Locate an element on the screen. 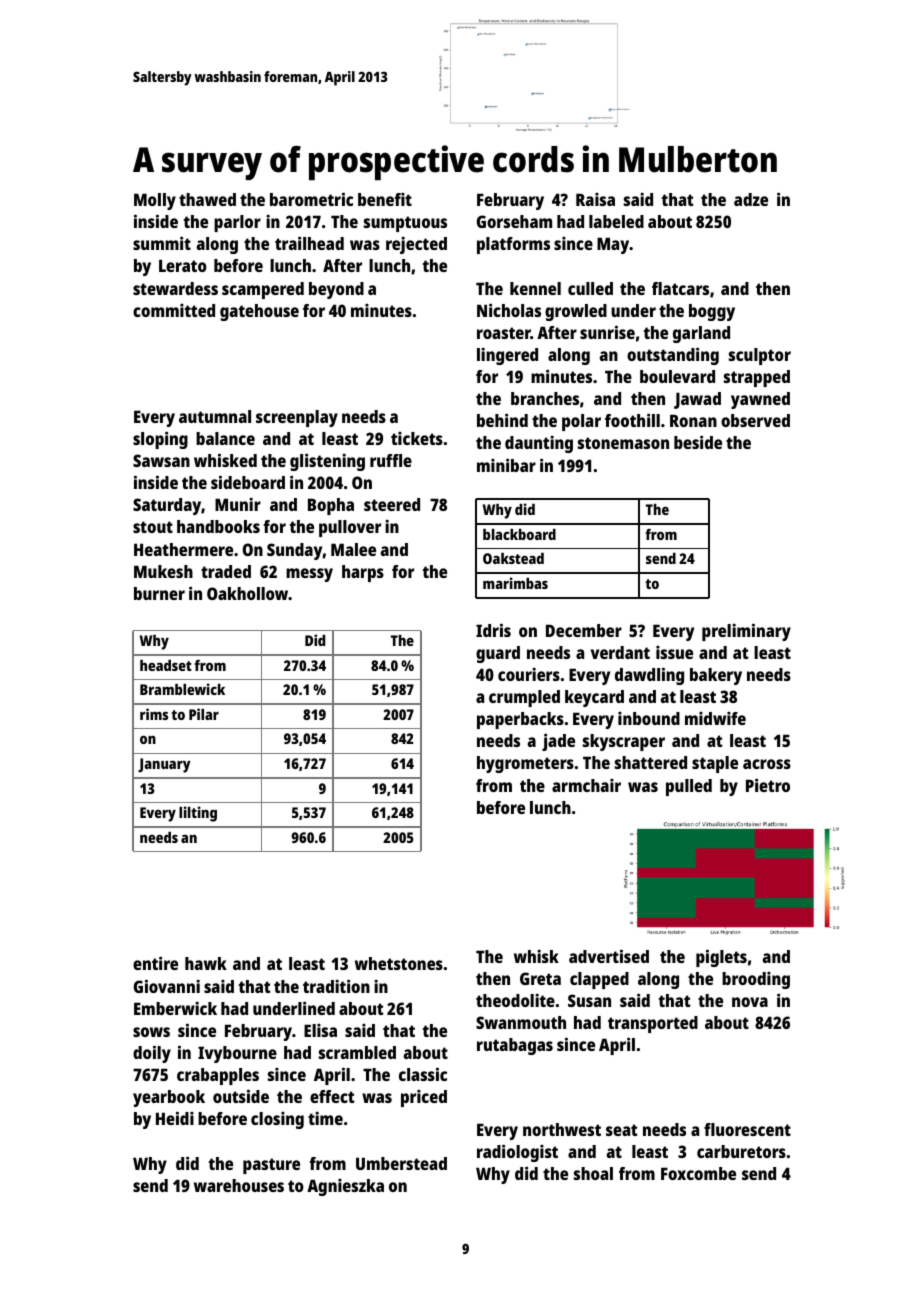 The height and width of the screenshot is (1314, 924). piglets is located at coordinates (721, 958).
